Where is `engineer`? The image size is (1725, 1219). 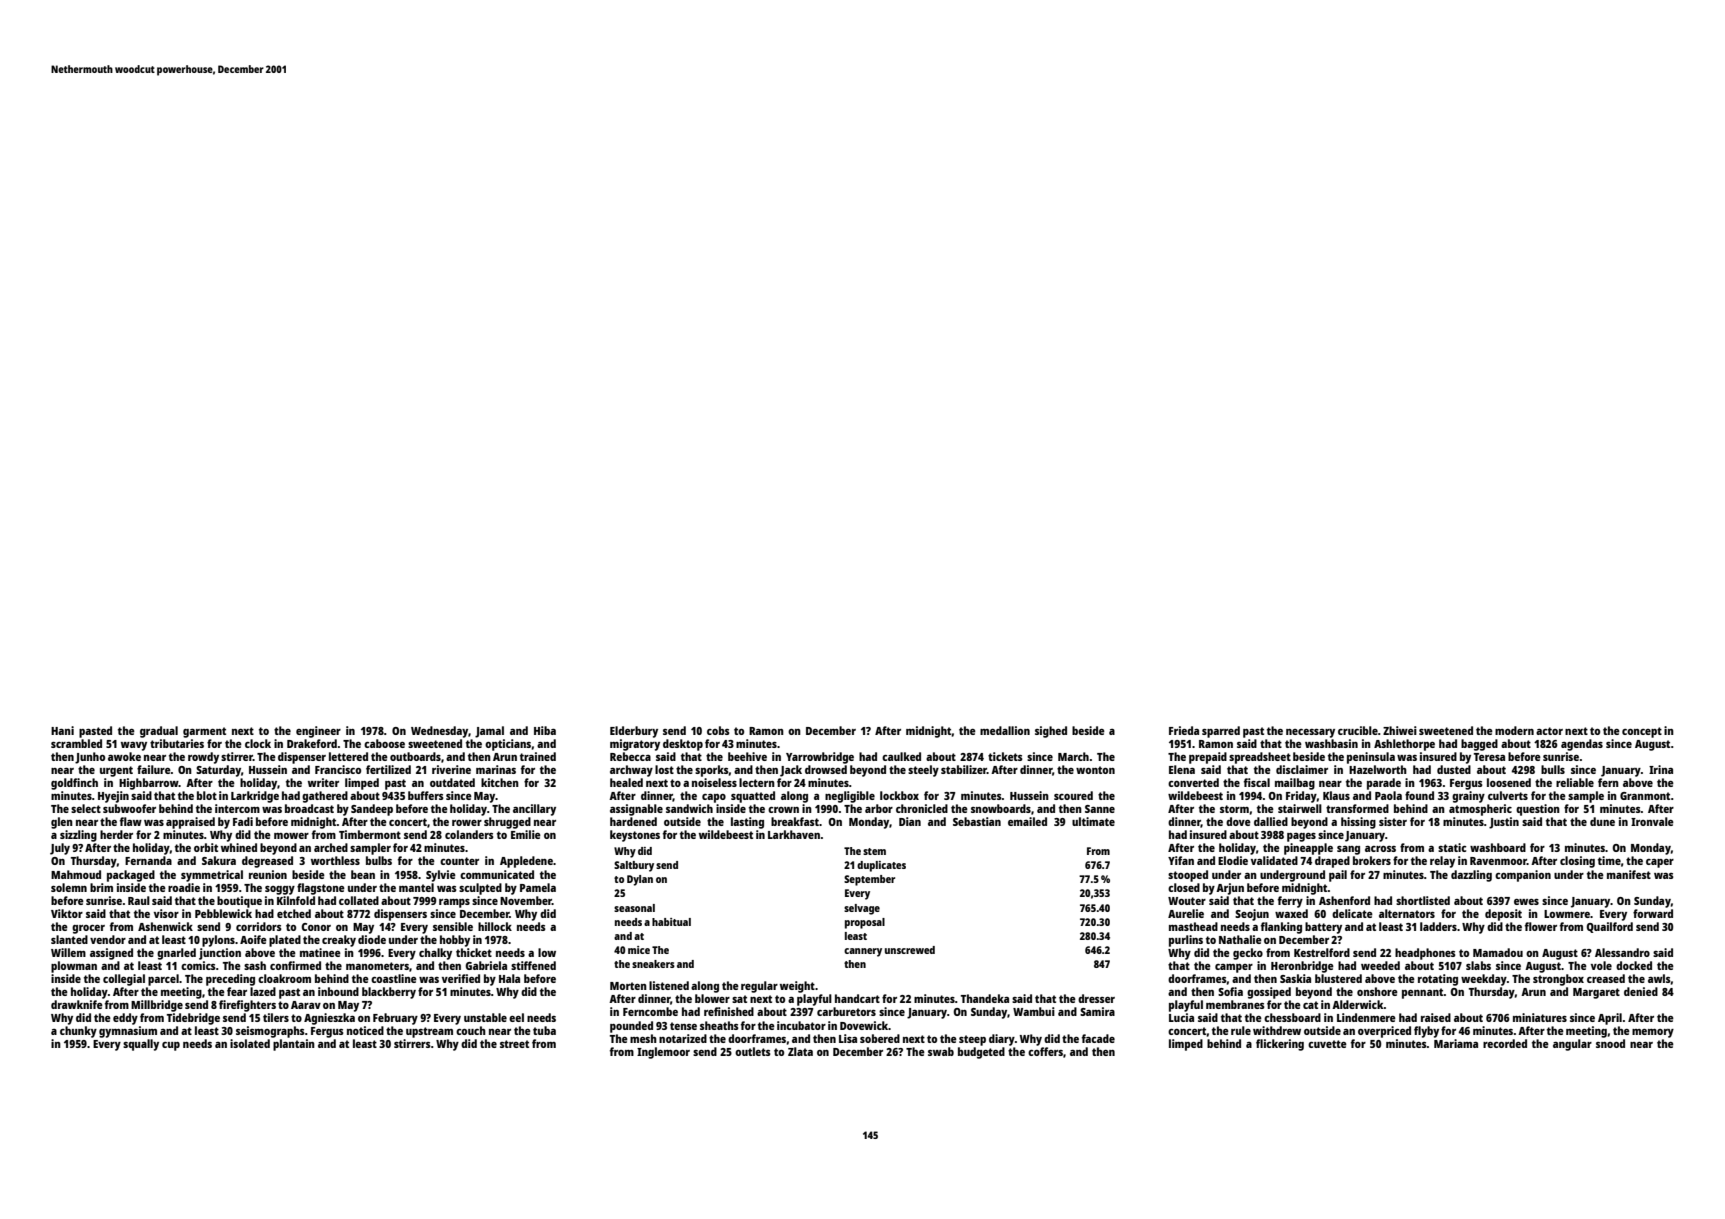
engineer is located at coordinates (318, 732).
